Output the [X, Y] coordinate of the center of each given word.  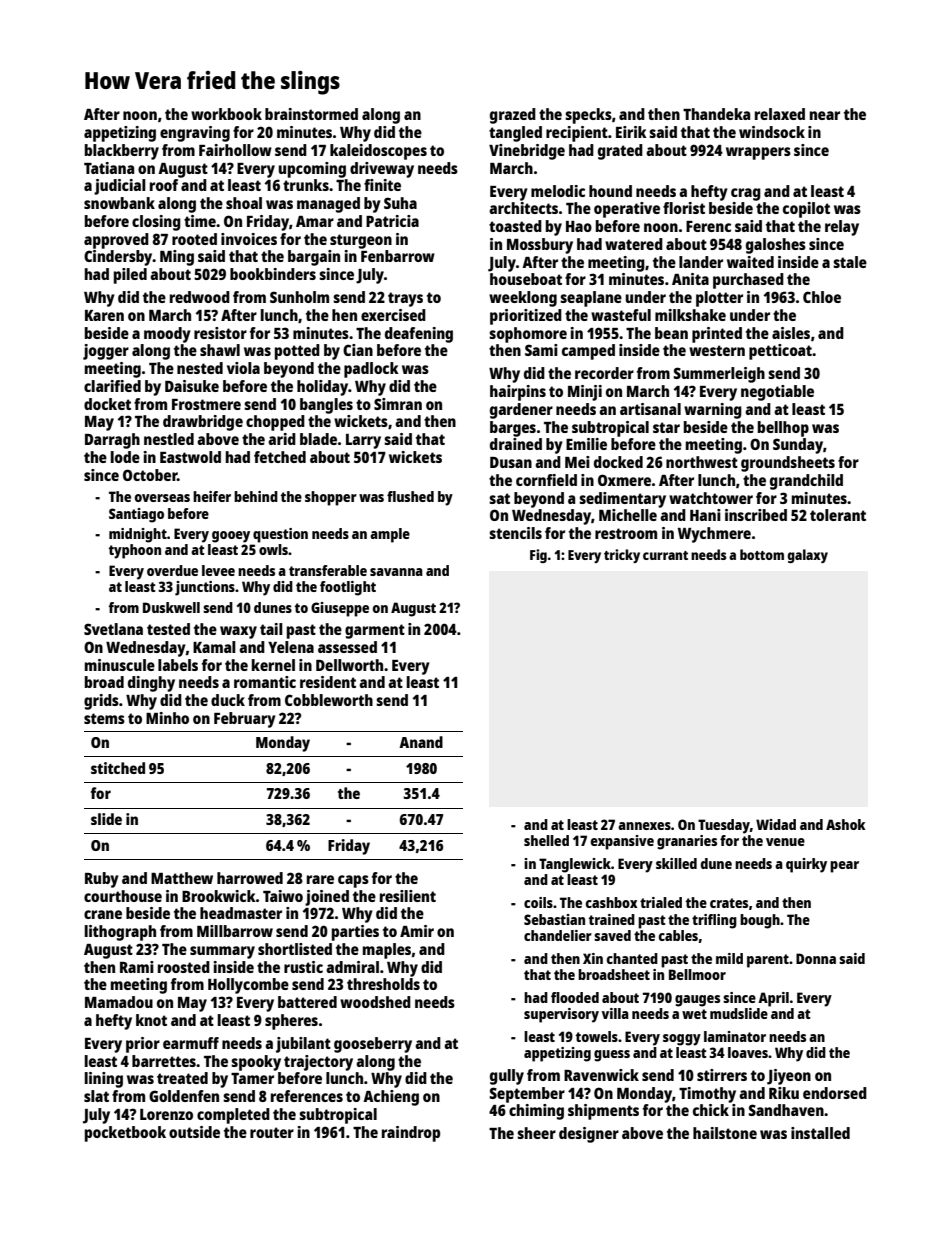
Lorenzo [166, 1114]
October [150, 475]
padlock [371, 370]
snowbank [119, 203]
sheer [536, 1133]
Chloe [822, 297]
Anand [421, 742]
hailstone [725, 1133]
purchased [748, 281]
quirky [806, 865]
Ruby [102, 880]
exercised [393, 315]
